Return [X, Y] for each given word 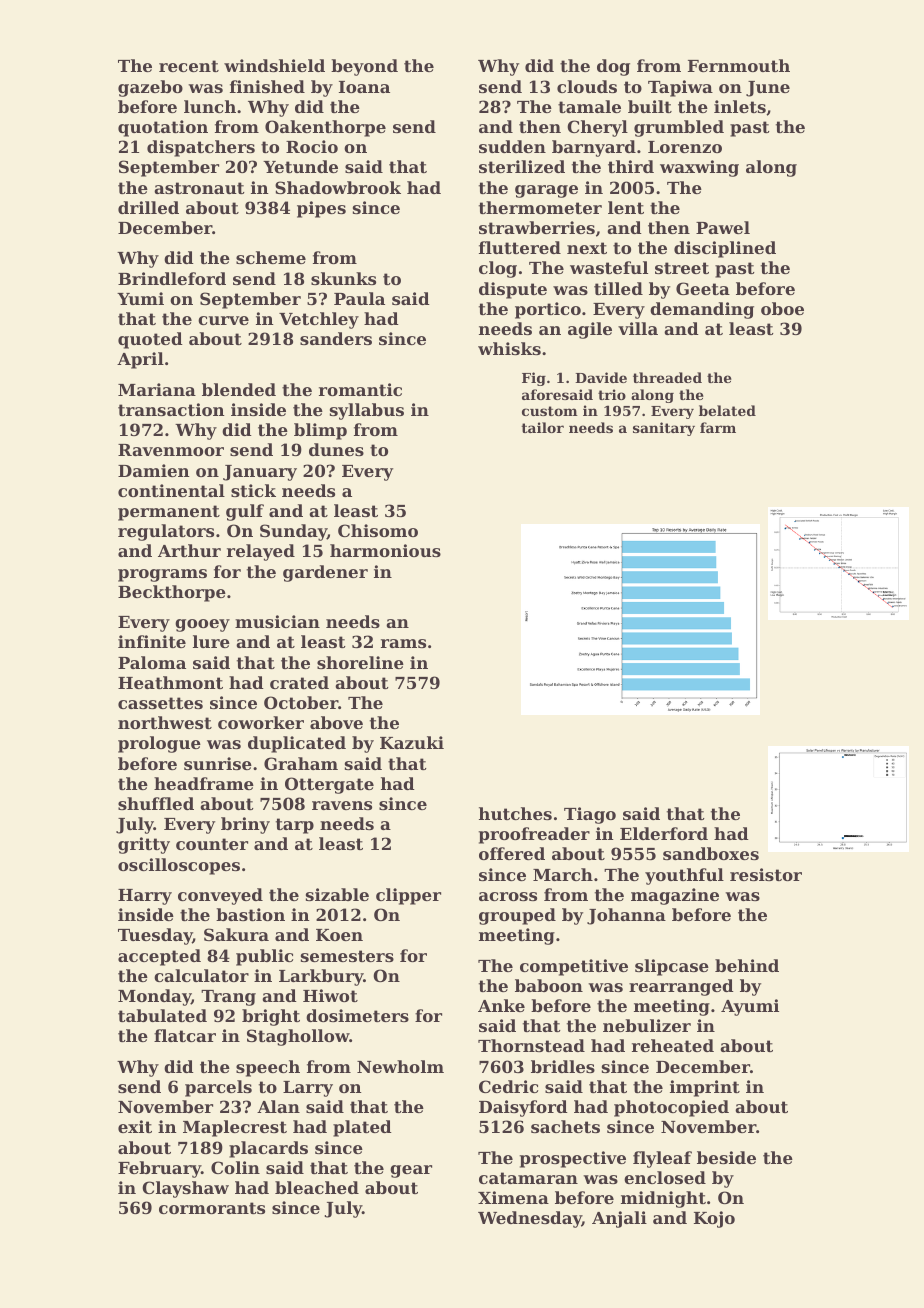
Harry [145, 897]
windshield [274, 65]
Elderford [664, 833]
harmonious [385, 550]
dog [613, 67]
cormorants [212, 1208]
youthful [684, 876]
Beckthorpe [172, 593]
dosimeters [357, 1015]
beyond [364, 67]
